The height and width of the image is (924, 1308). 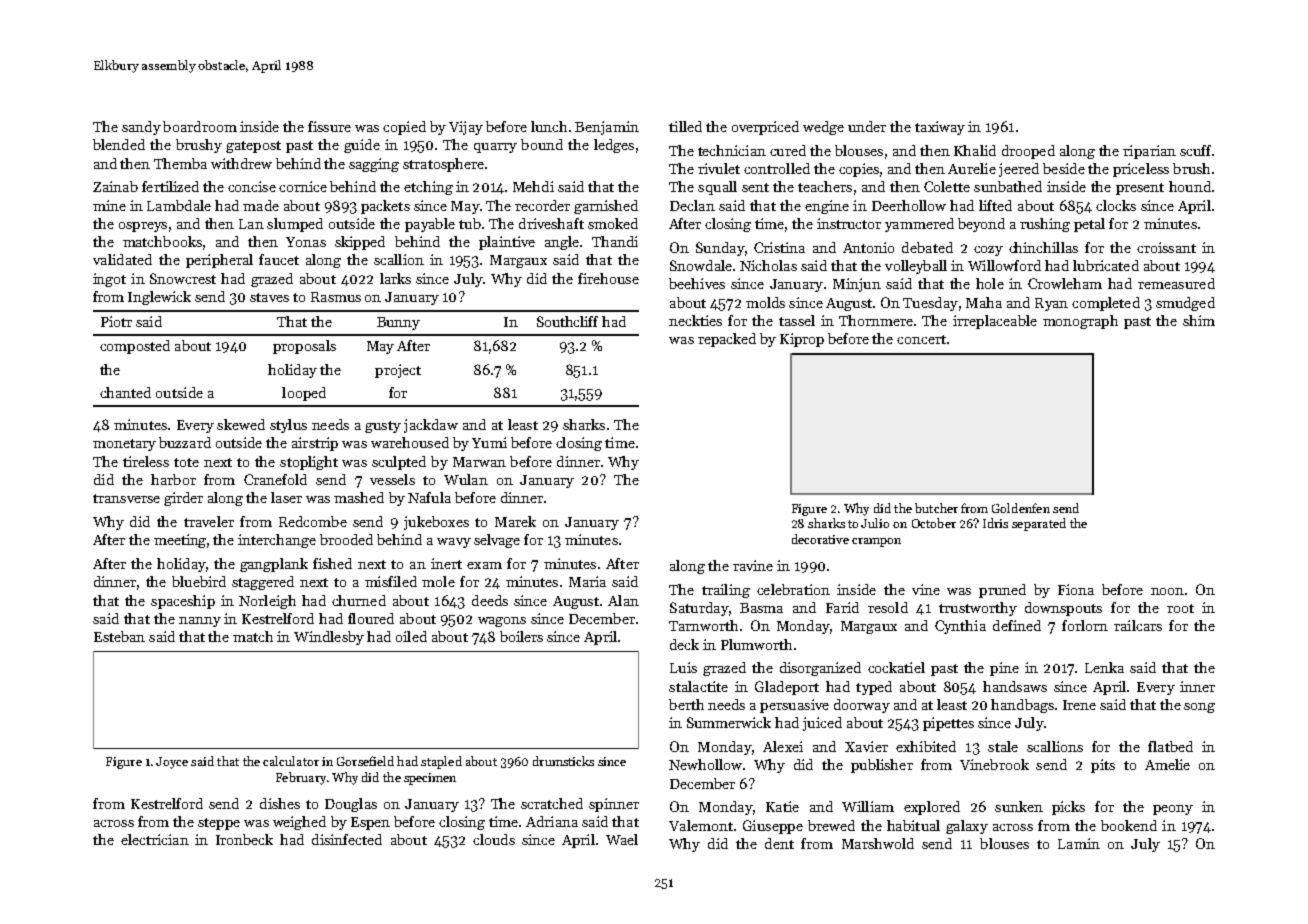 What do you see at coordinates (567, 321) in the image?
I see `Southcliff` at bounding box center [567, 321].
